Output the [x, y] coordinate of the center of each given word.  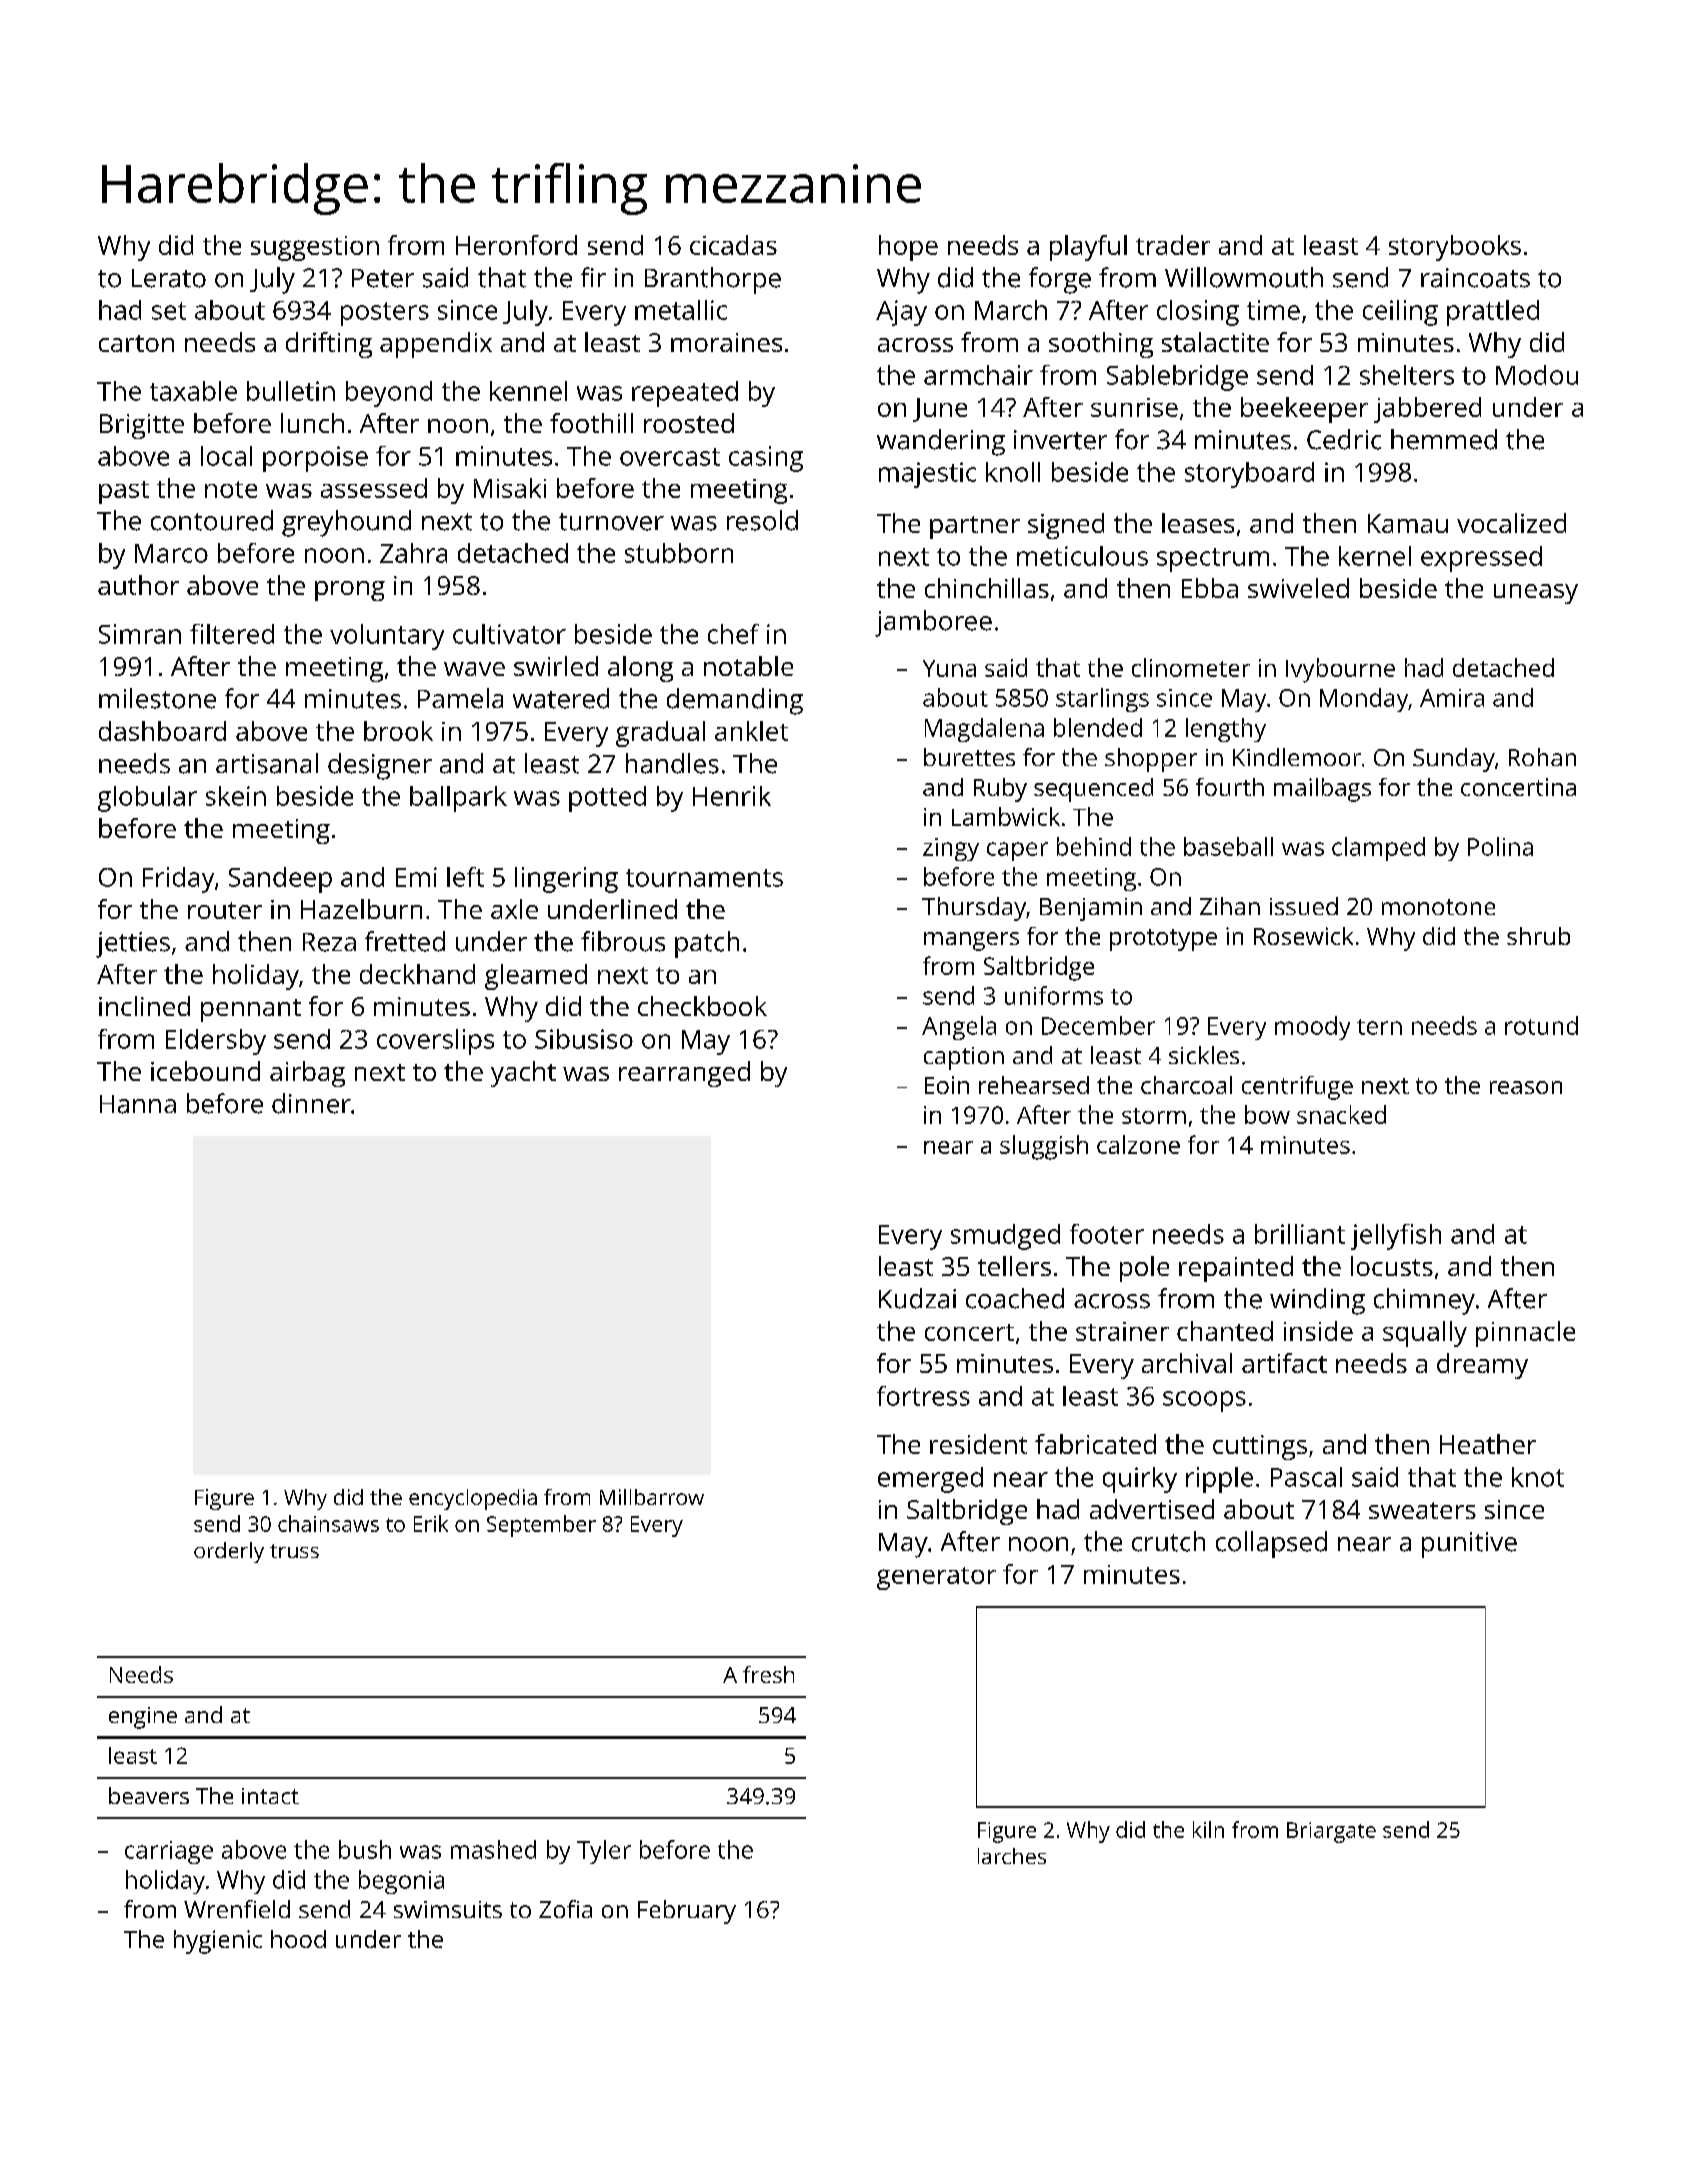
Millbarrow [652, 1497]
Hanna [138, 1104]
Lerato [169, 278]
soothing [1101, 345]
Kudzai [917, 1298]
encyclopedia [473, 1499]
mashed [493, 1849]
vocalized [1511, 523]
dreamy [1482, 1366]
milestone [157, 698]
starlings [1102, 700]
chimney [1424, 1301]
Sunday [1454, 760]
